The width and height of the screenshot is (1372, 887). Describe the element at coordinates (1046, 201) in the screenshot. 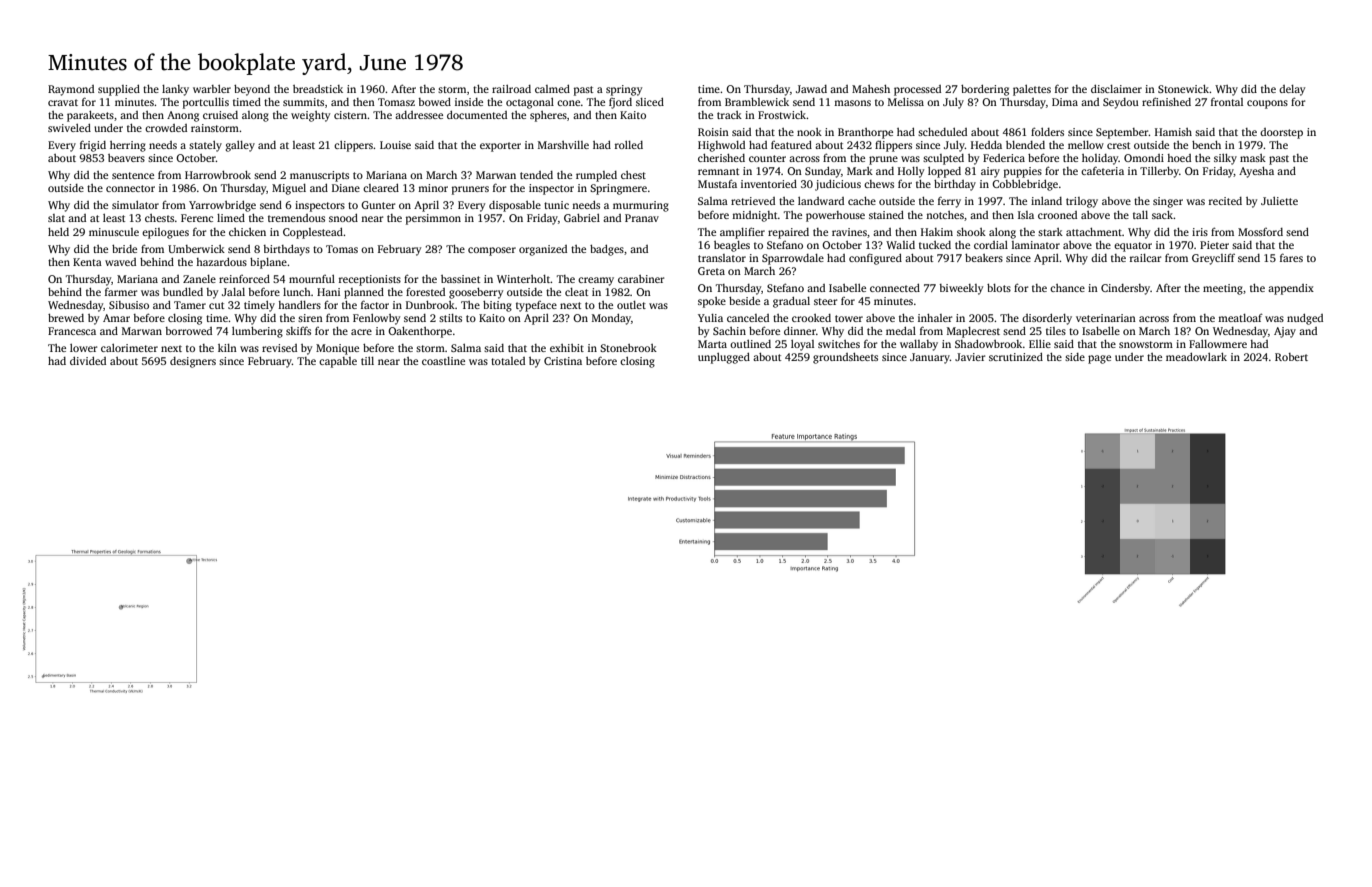

I see `inland` at that location.
